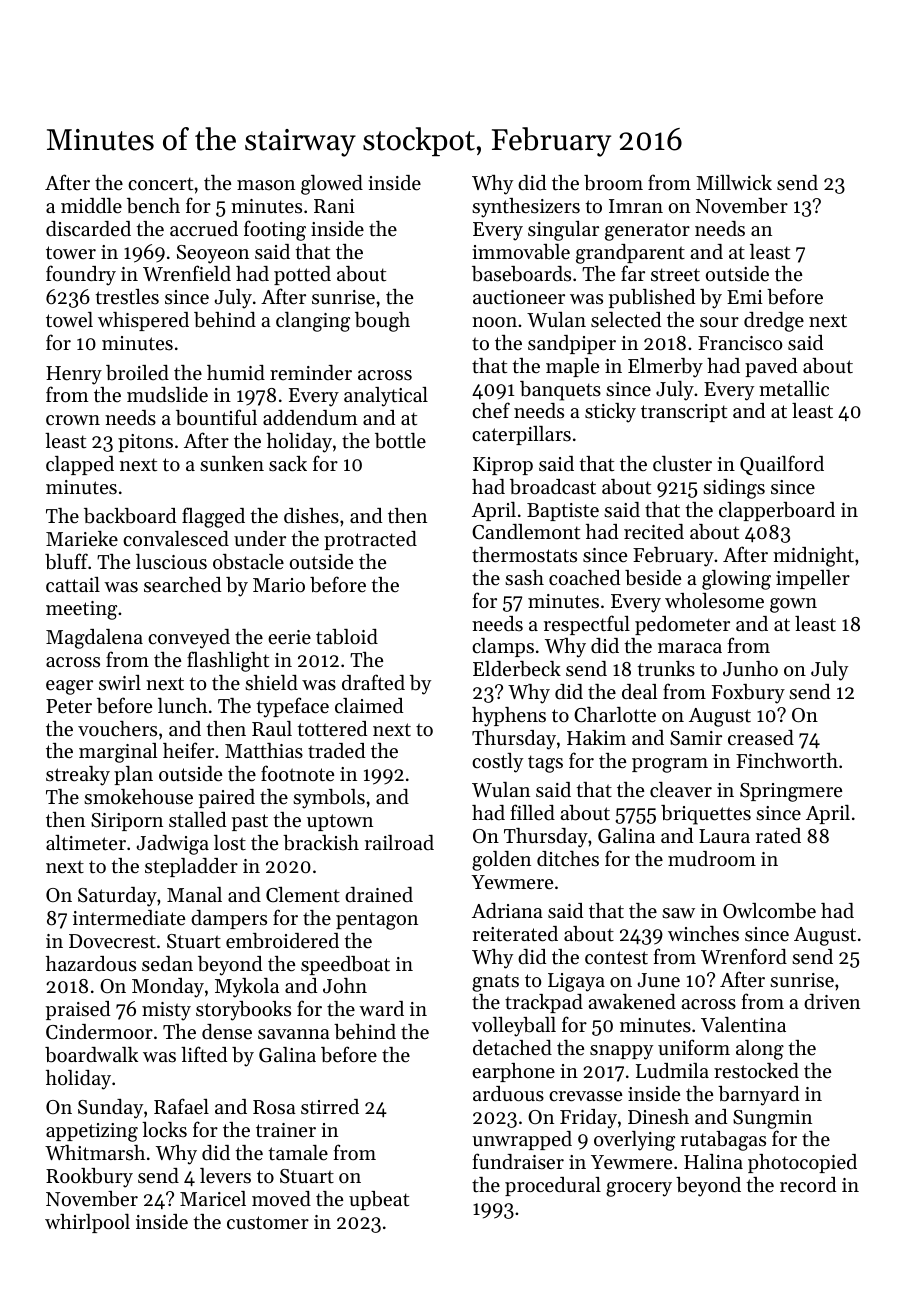 Image resolution: width=908 pixels, height=1316 pixels. Describe the element at coordinates (736, 580) in the screenshot. I see `glowing` at that location.
